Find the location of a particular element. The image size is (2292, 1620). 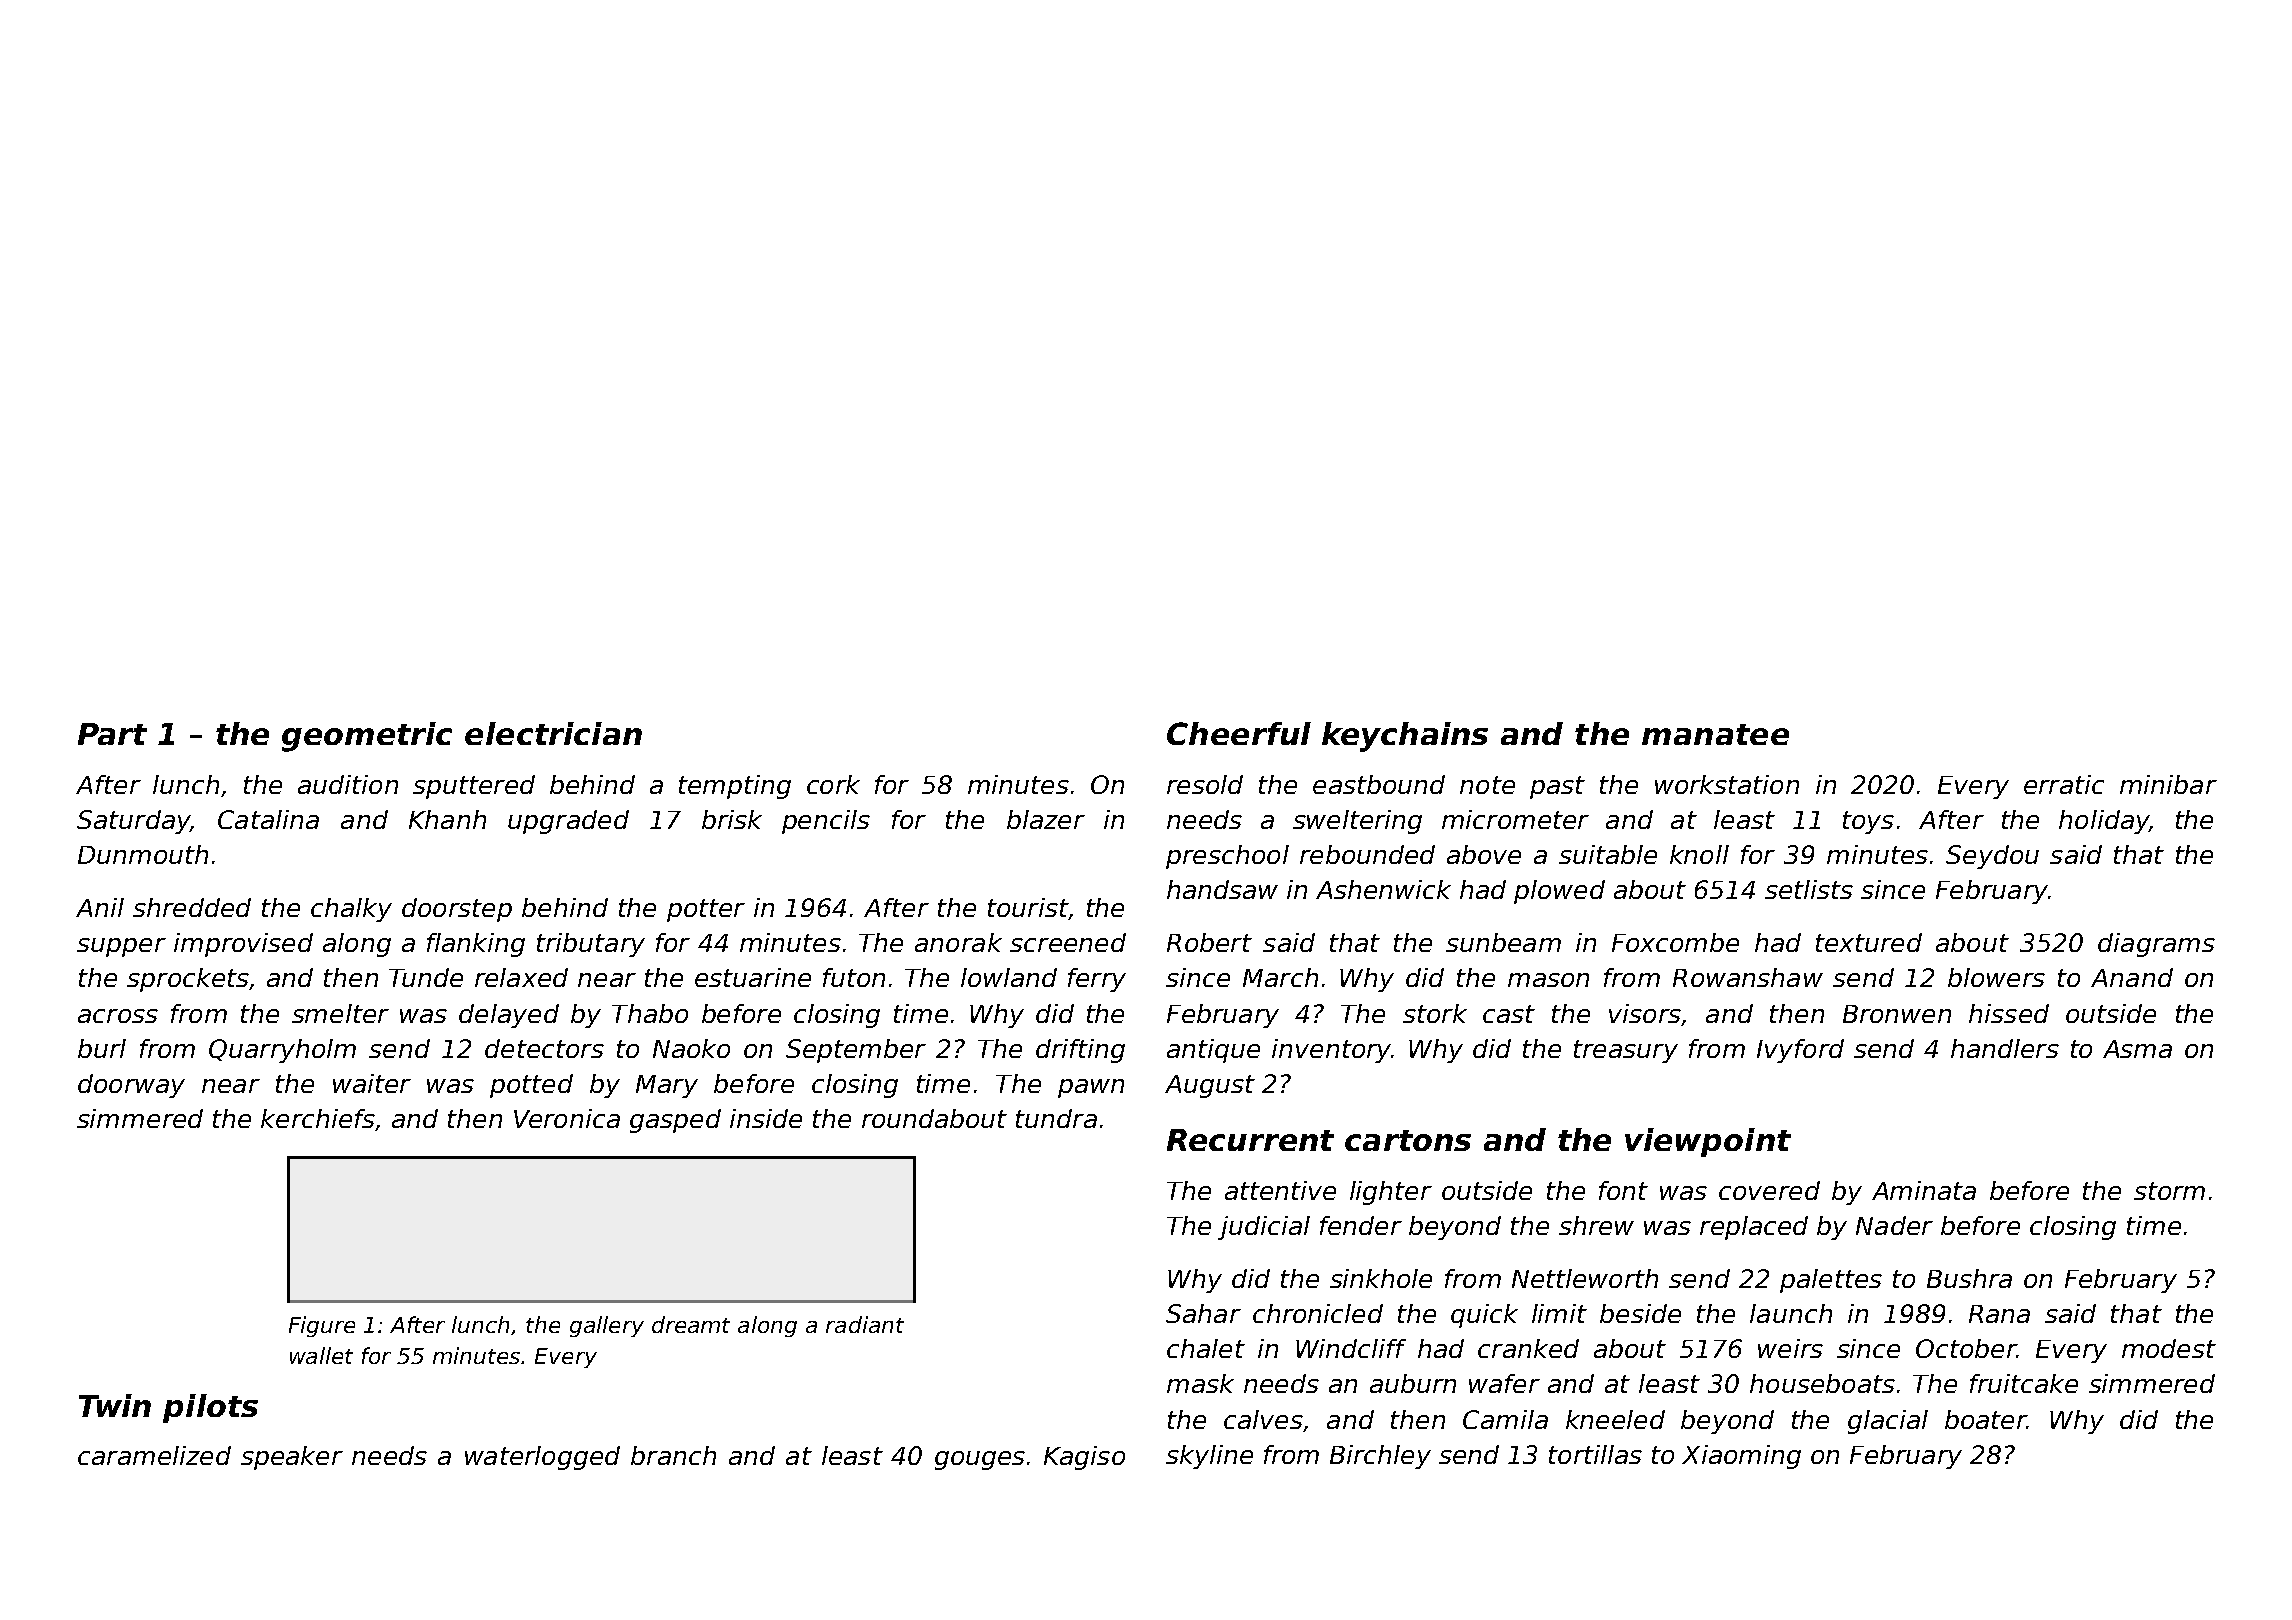

caramelized is located at coordinates (154, 1455).
